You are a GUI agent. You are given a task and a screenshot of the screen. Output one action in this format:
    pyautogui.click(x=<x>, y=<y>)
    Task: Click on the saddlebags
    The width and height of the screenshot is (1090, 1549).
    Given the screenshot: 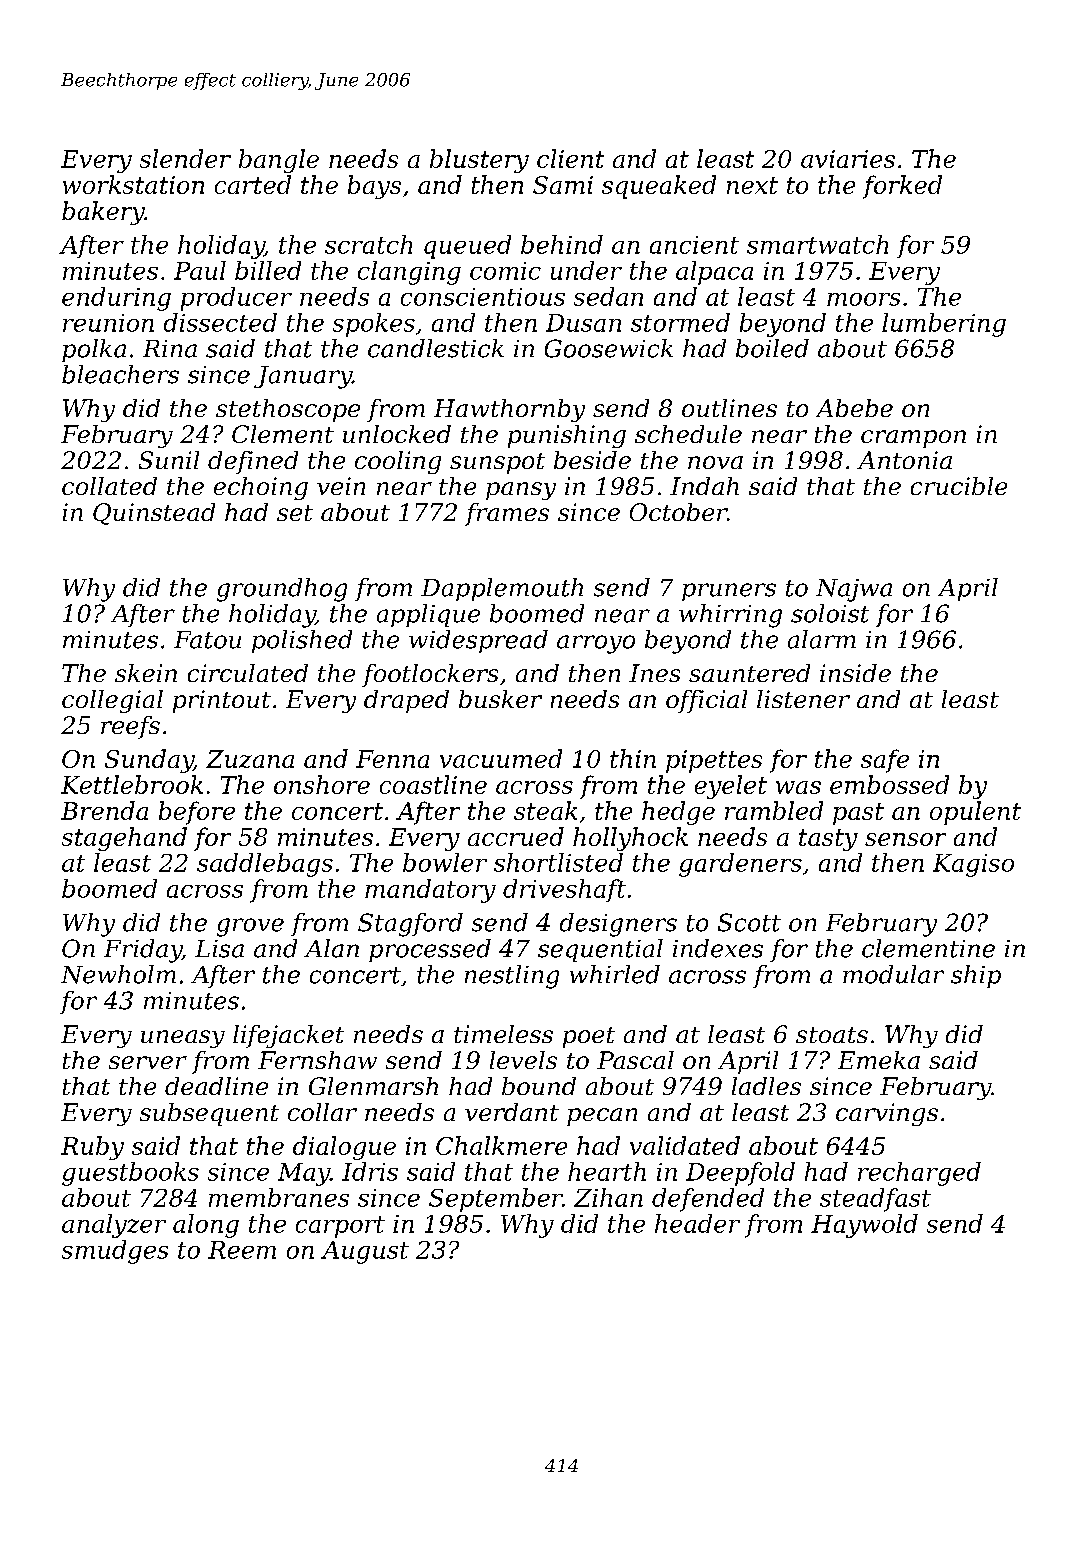 What is the action you would take?
    pyautogui.click(x=265, y=865)
